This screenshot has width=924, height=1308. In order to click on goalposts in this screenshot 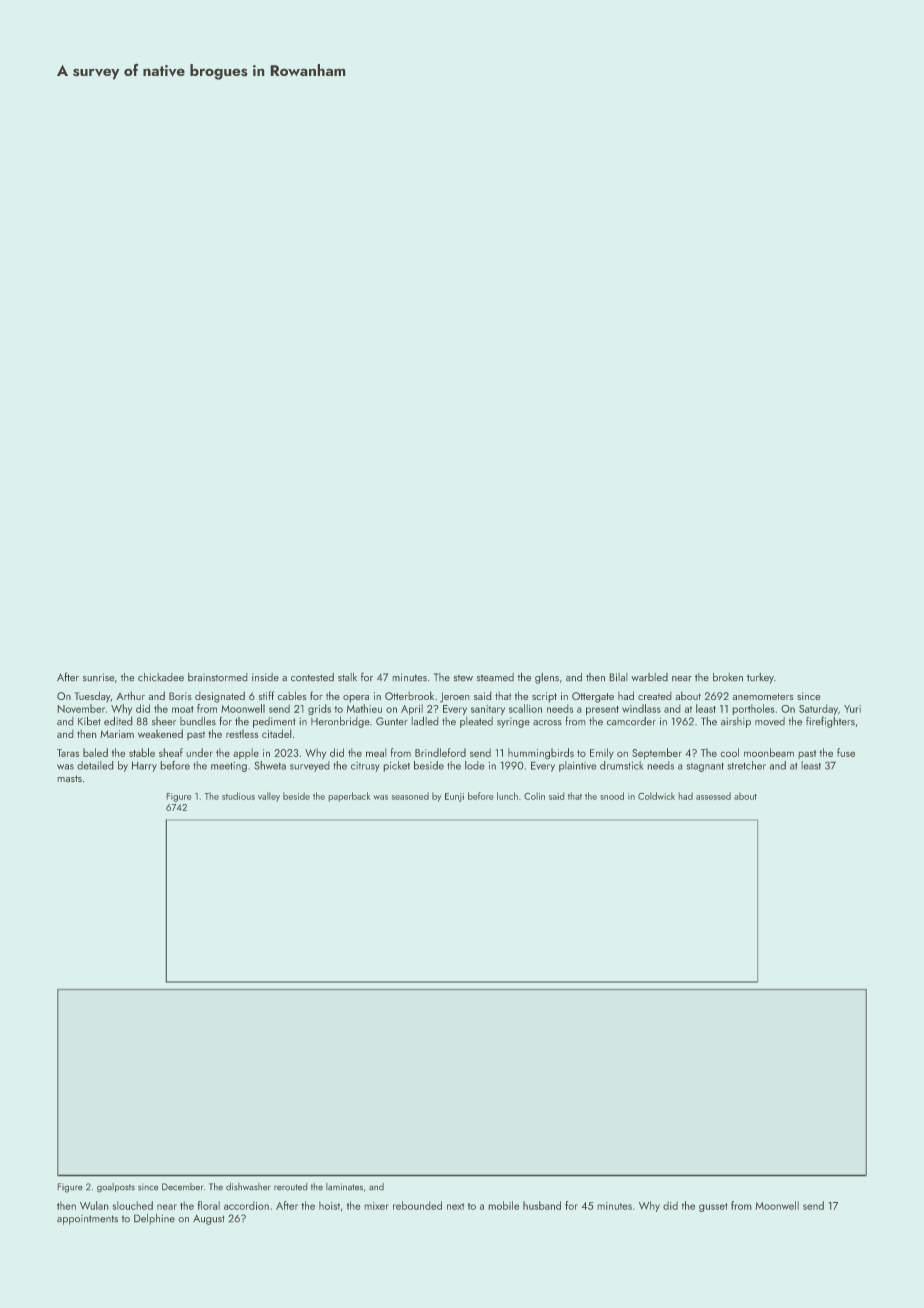, I will do `click(116, 1188)`.
